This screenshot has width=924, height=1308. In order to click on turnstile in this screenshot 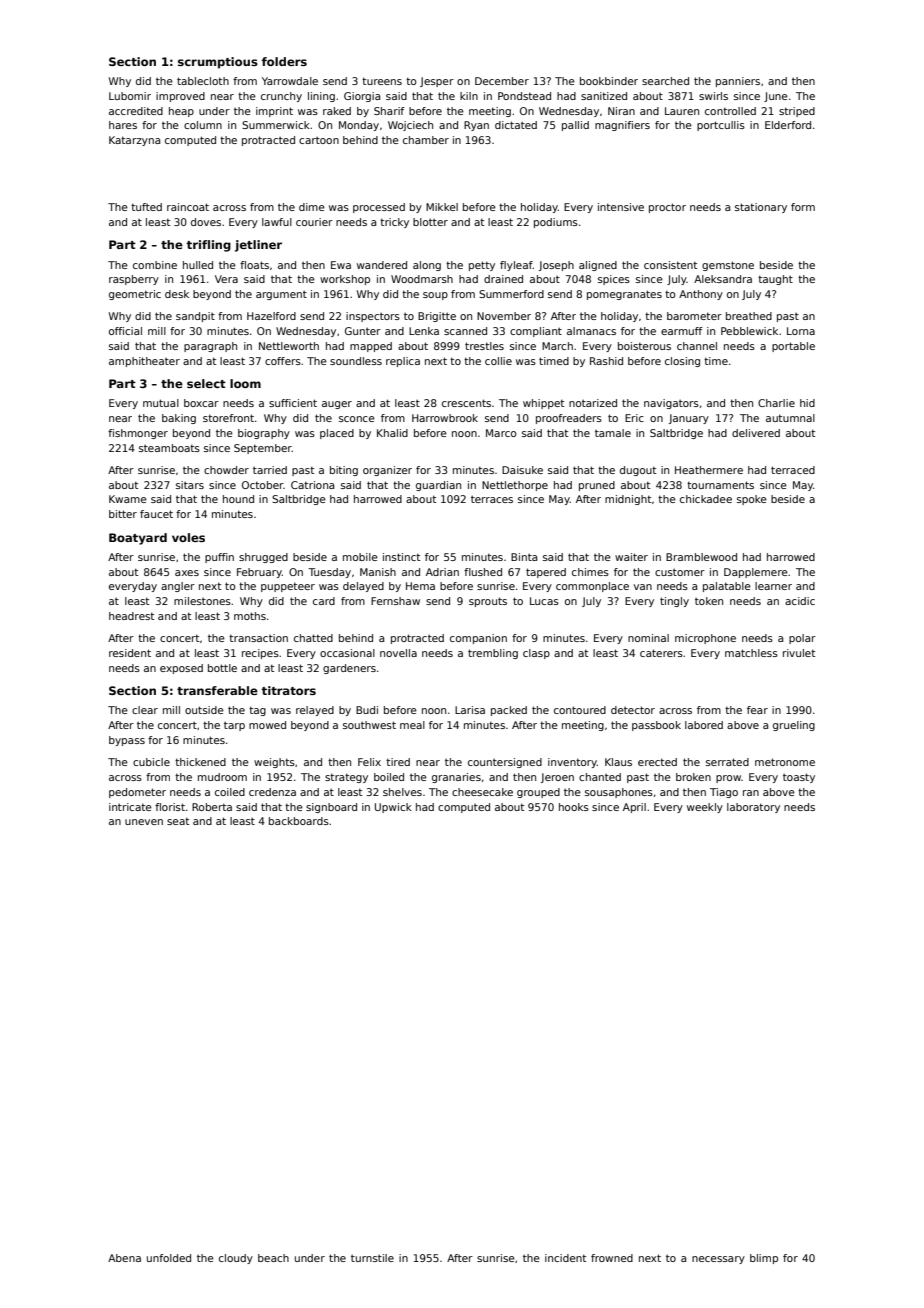, I will do `click(372, 1258)`.
